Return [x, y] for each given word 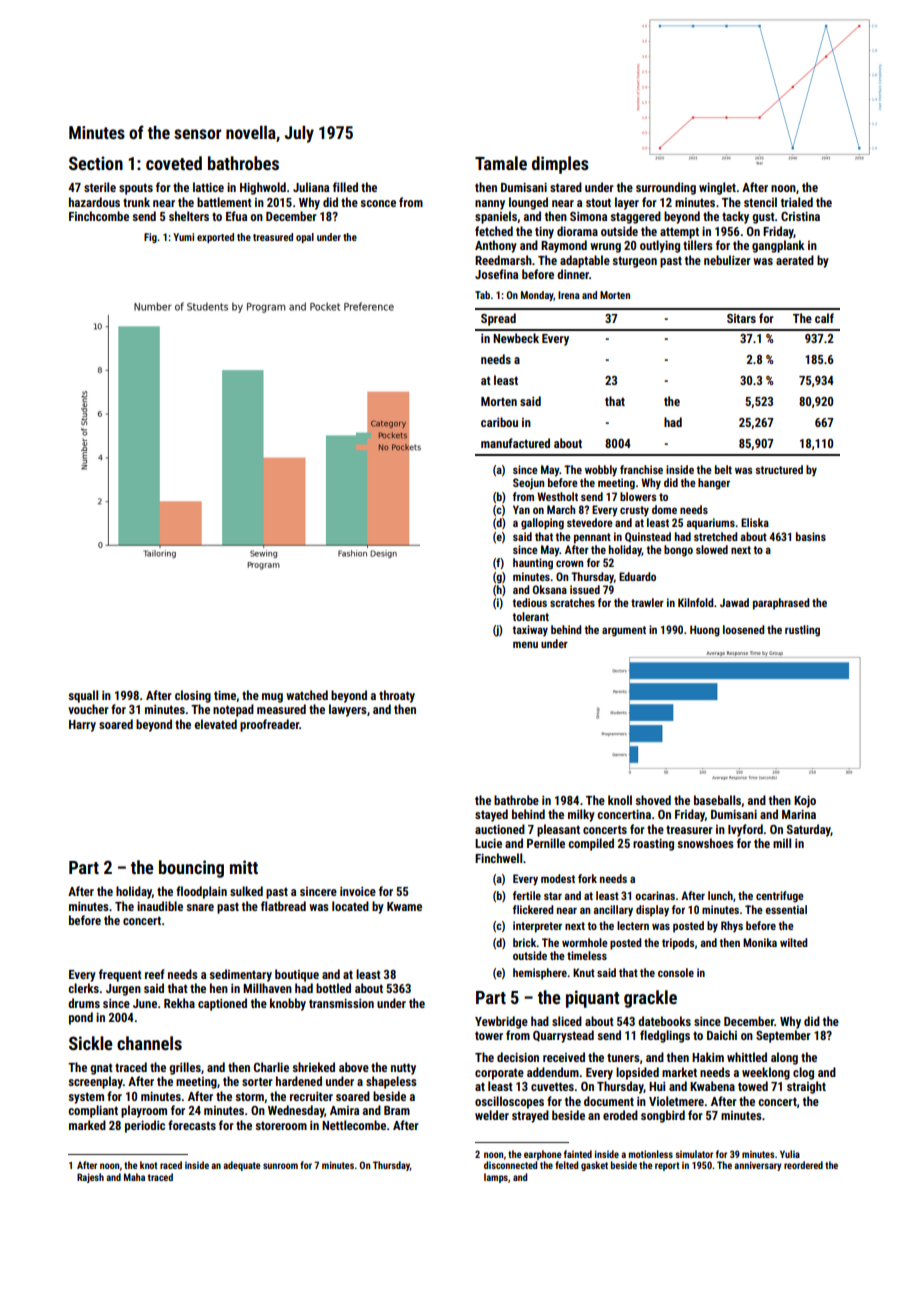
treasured [273, 237]
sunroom [280, 1166]
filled [345, 187]
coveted [174, 163]
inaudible [160, 906]
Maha [134, 1177]
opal [305, 238]
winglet [717, 188]
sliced [567, 1021]
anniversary [757, 1166]
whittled [747, 1057]
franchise [641, 469]
